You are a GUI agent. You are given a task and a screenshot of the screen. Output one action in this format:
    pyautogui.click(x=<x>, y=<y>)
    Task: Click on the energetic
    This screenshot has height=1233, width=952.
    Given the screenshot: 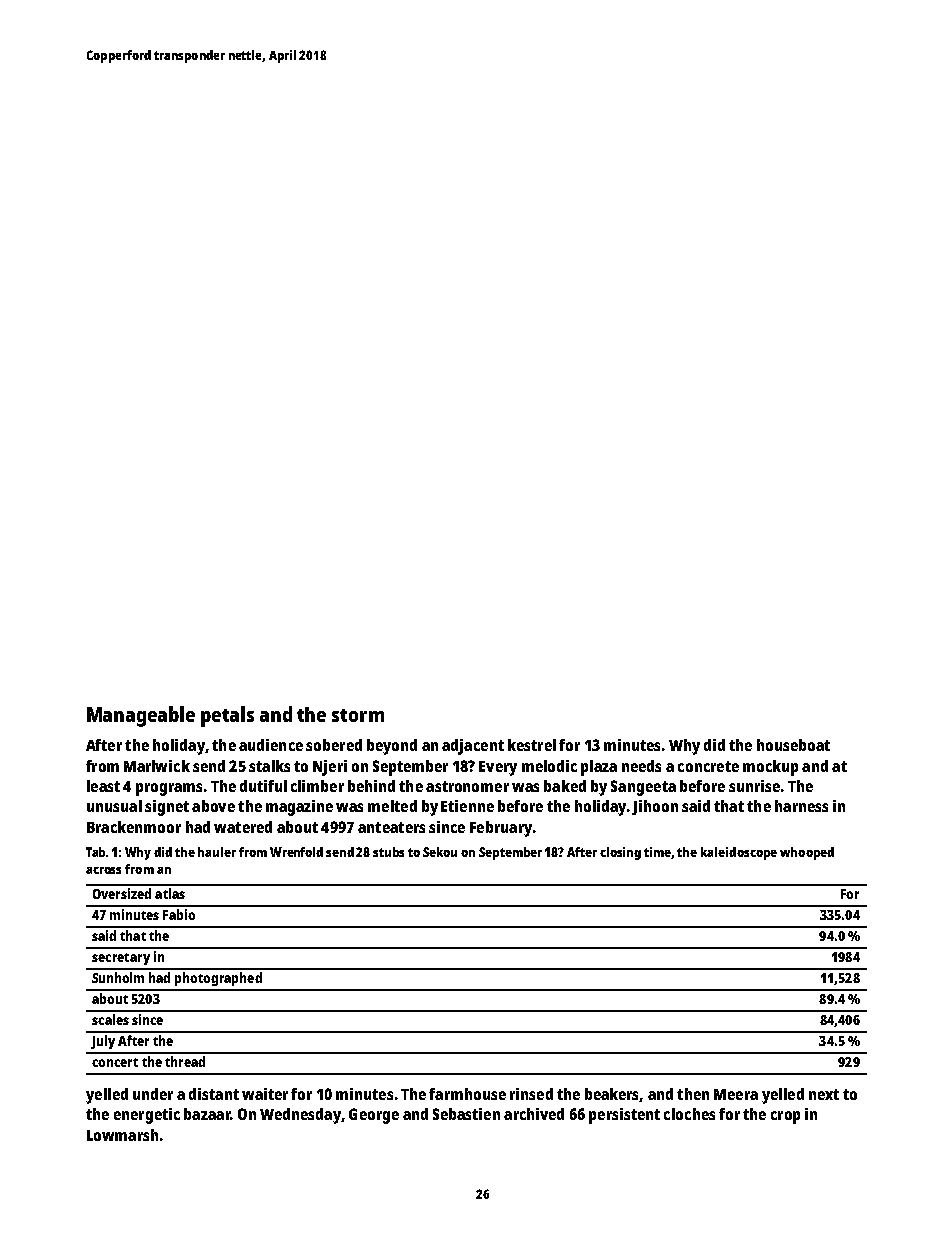 What is the action you would take?
    pyautogui.click(x=147, y=1116)
